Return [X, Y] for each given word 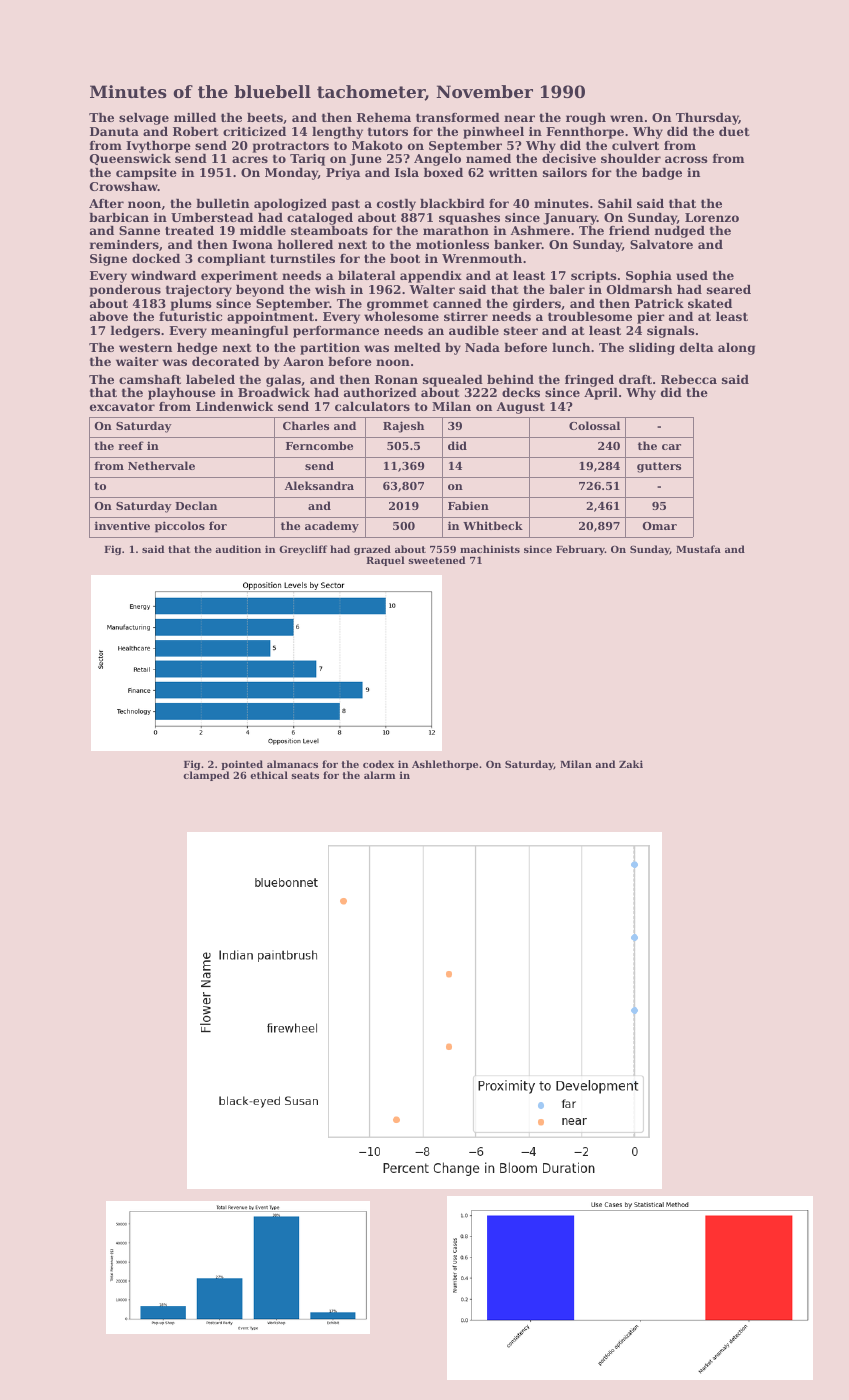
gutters [659, 467]
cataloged [320, 219]
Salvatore [661, 244]
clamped [206, 776]
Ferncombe [319, 445]
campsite [146, 174]
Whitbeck [493, 525]
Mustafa [698, 549]
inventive [122, 525]
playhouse [182, 394]
